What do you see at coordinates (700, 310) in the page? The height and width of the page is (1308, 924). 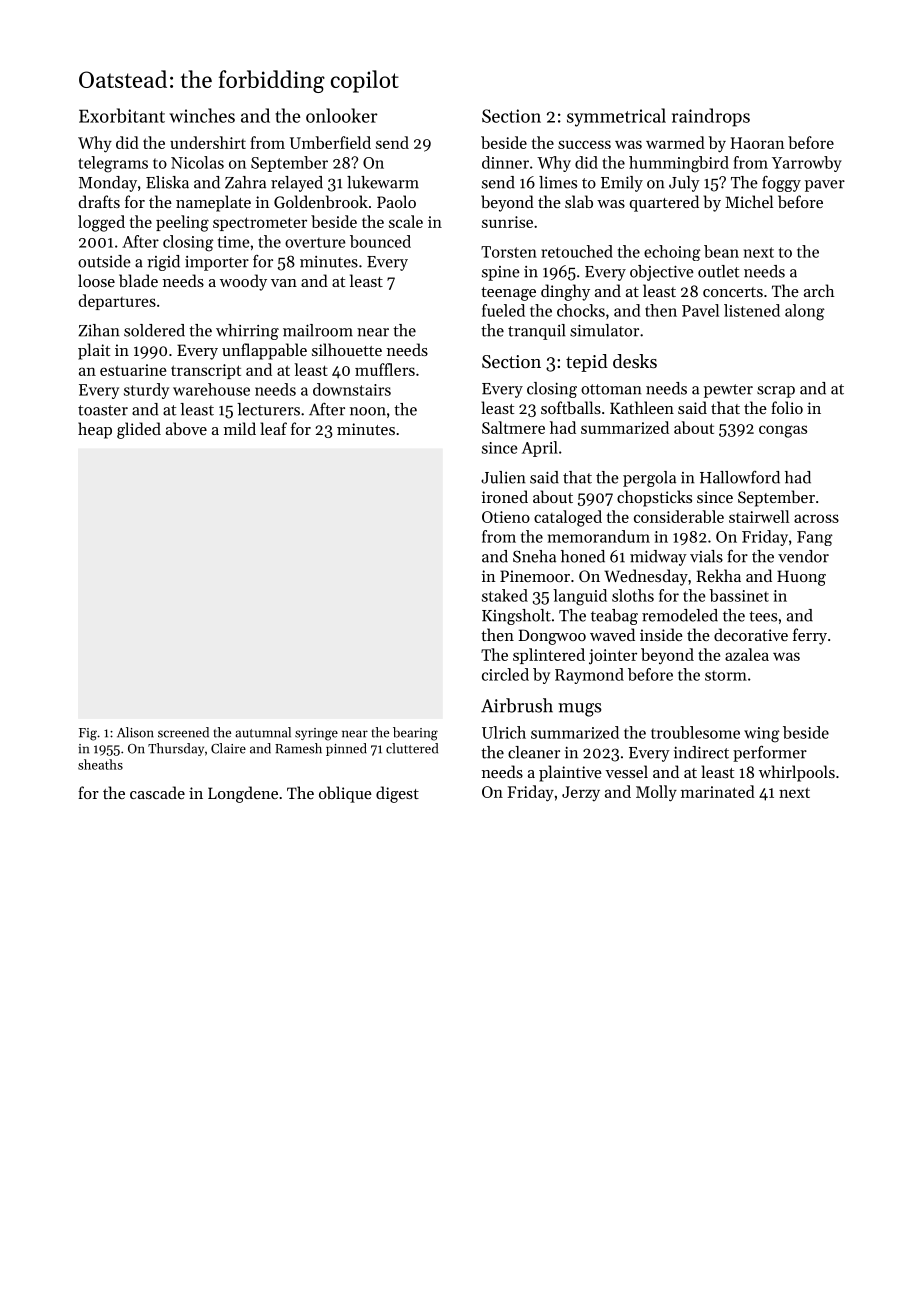 I see `Pavel` at bounding box center [700, 310].
